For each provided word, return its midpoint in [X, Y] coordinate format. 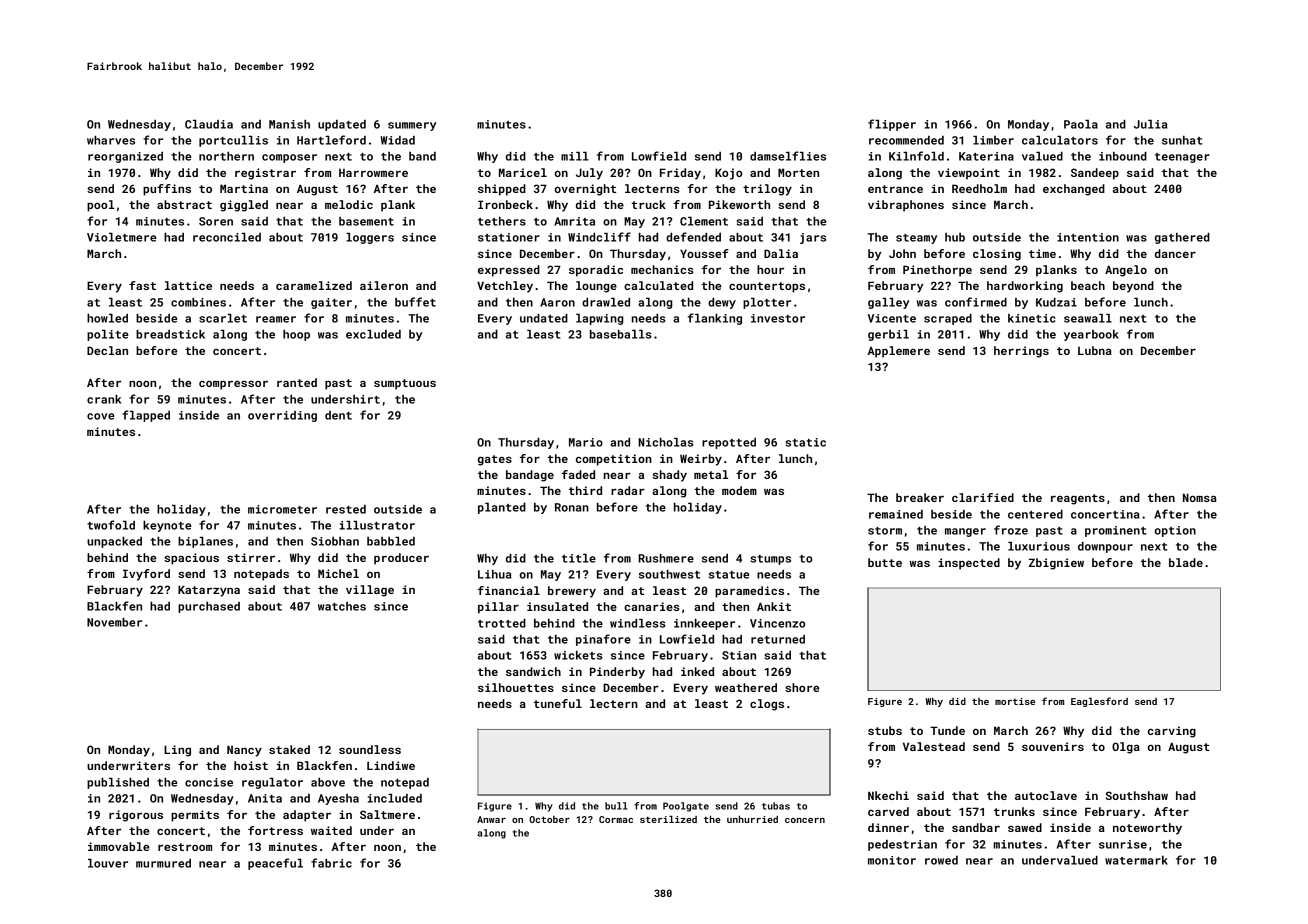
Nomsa [1200, 497]
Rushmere [666, 558]
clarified [983, 497]
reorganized [125, 157]
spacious [191, 559]
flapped [146, 416]
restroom [185, 847]
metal [711, 474]
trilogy [767, 190]
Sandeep [1095, 174]
